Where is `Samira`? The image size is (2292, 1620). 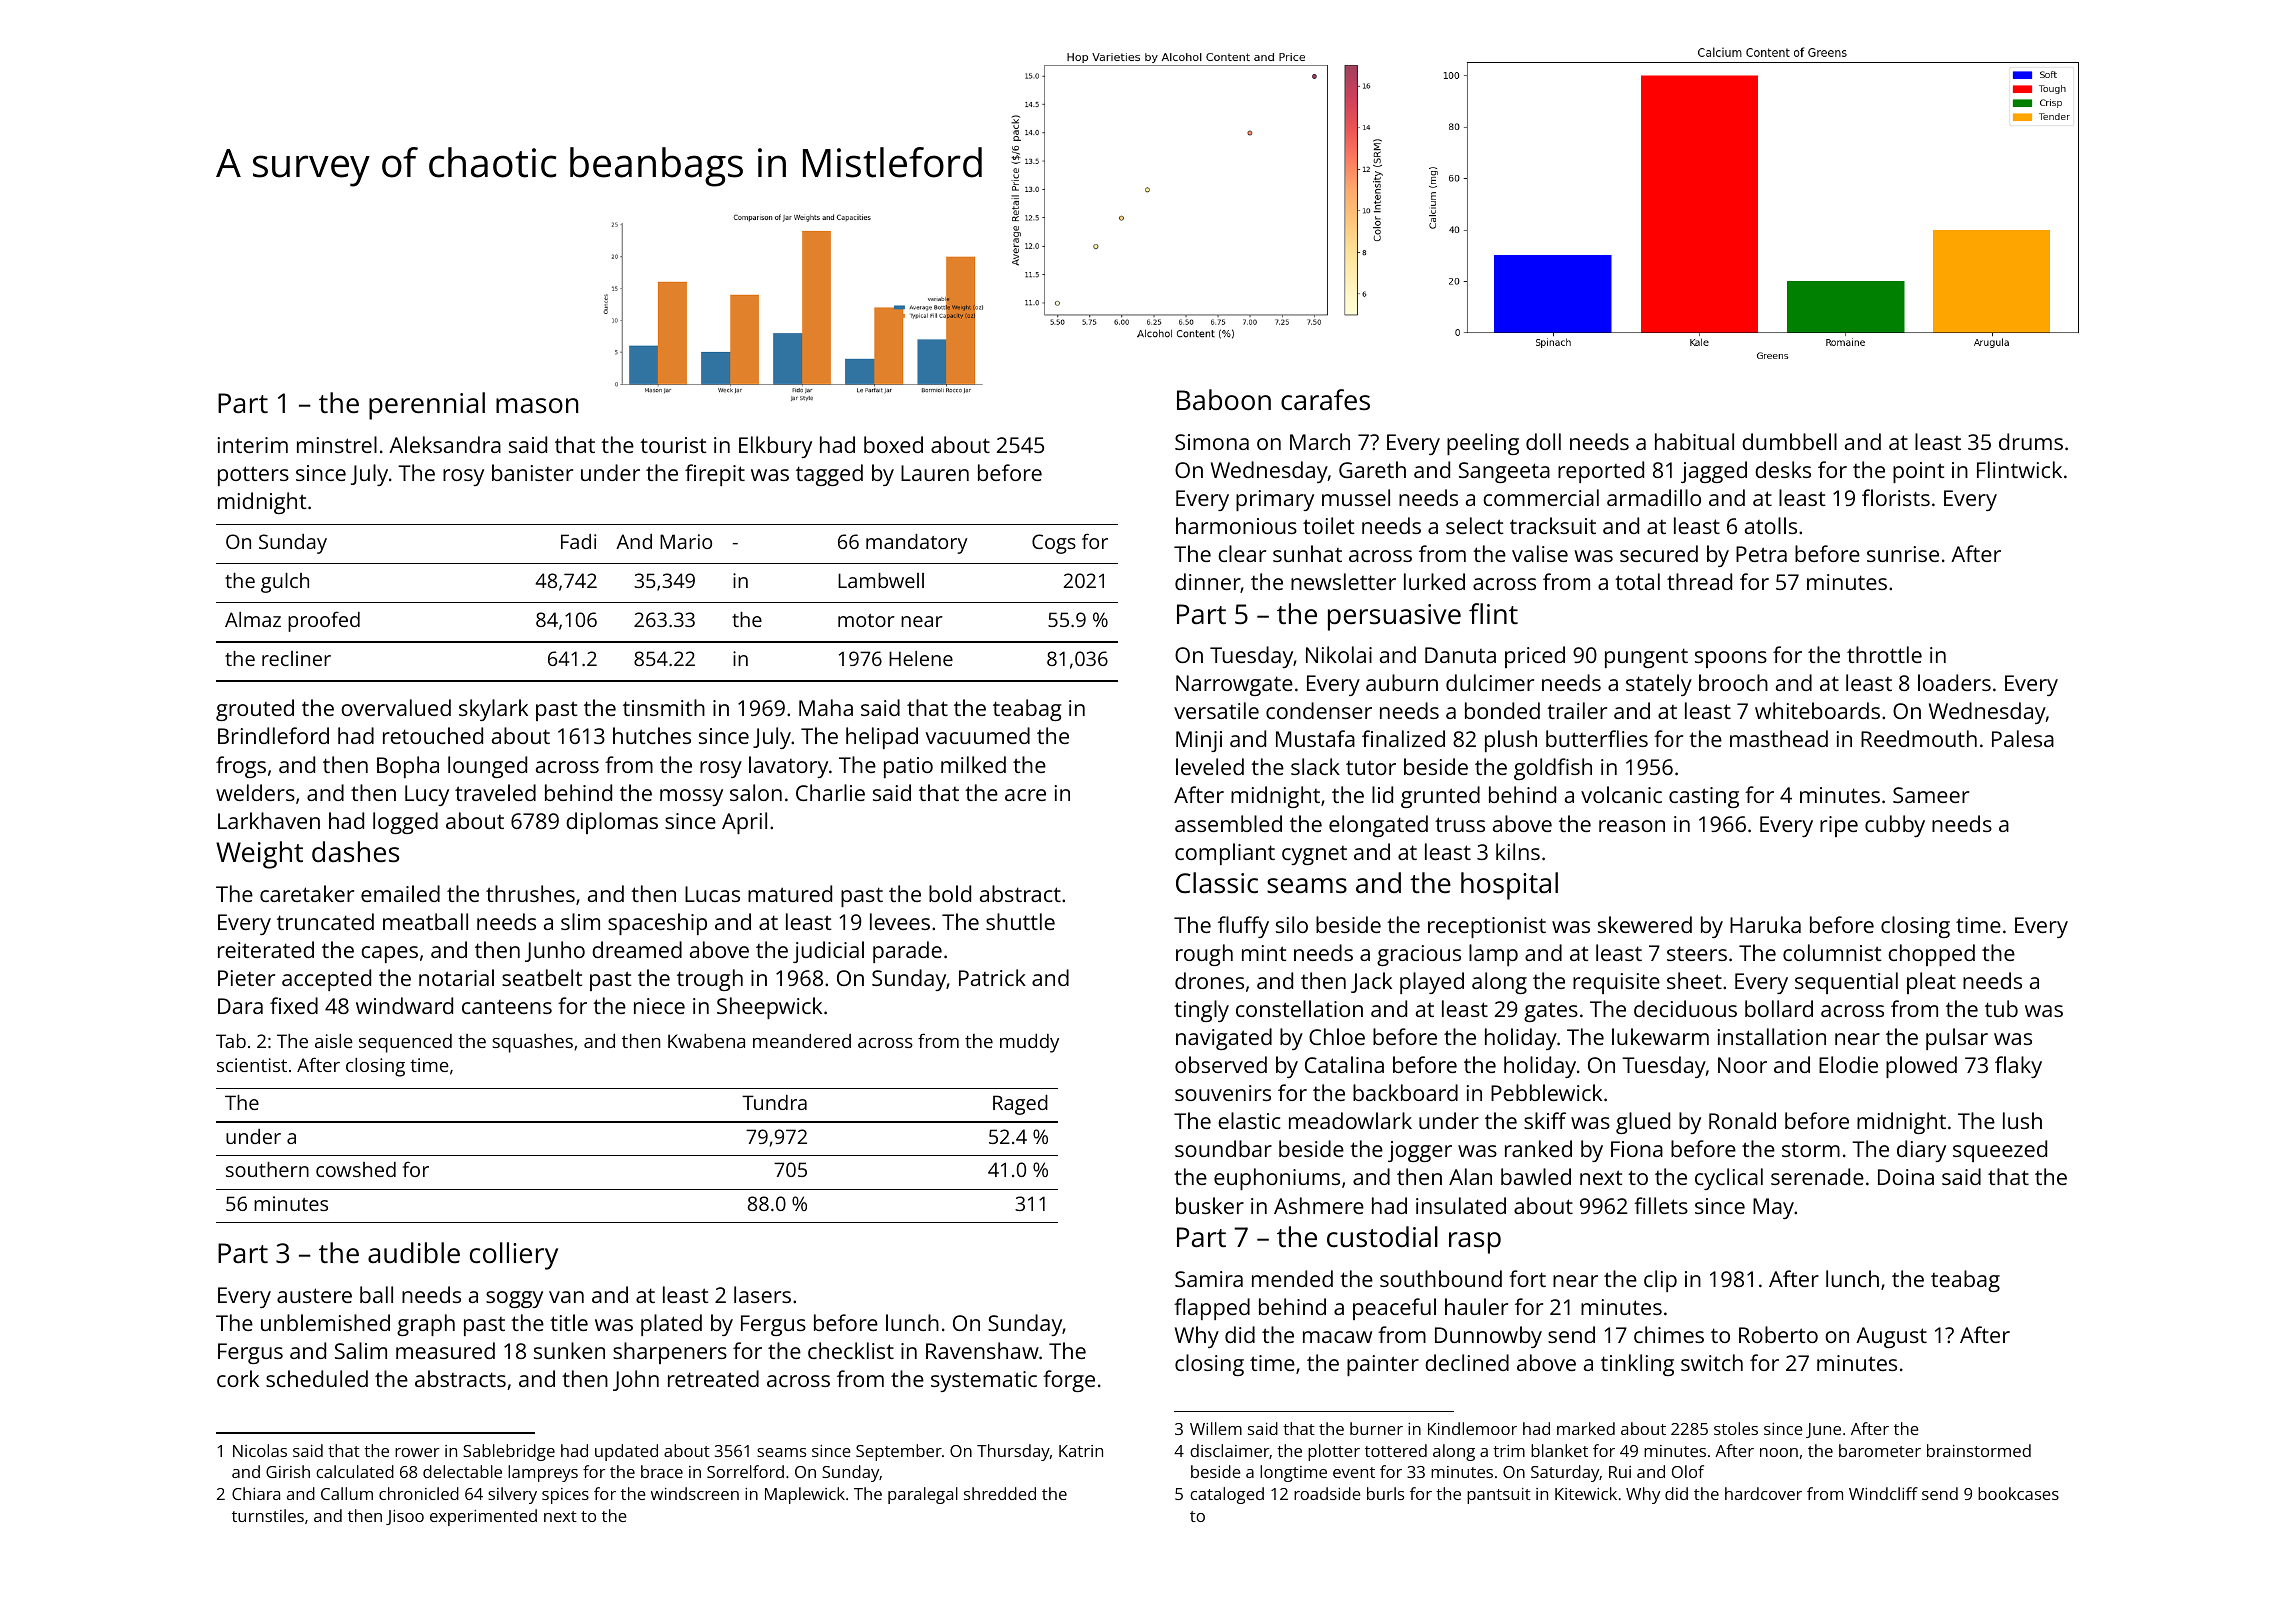 Samira is located at coordinates (1209, 1279).
